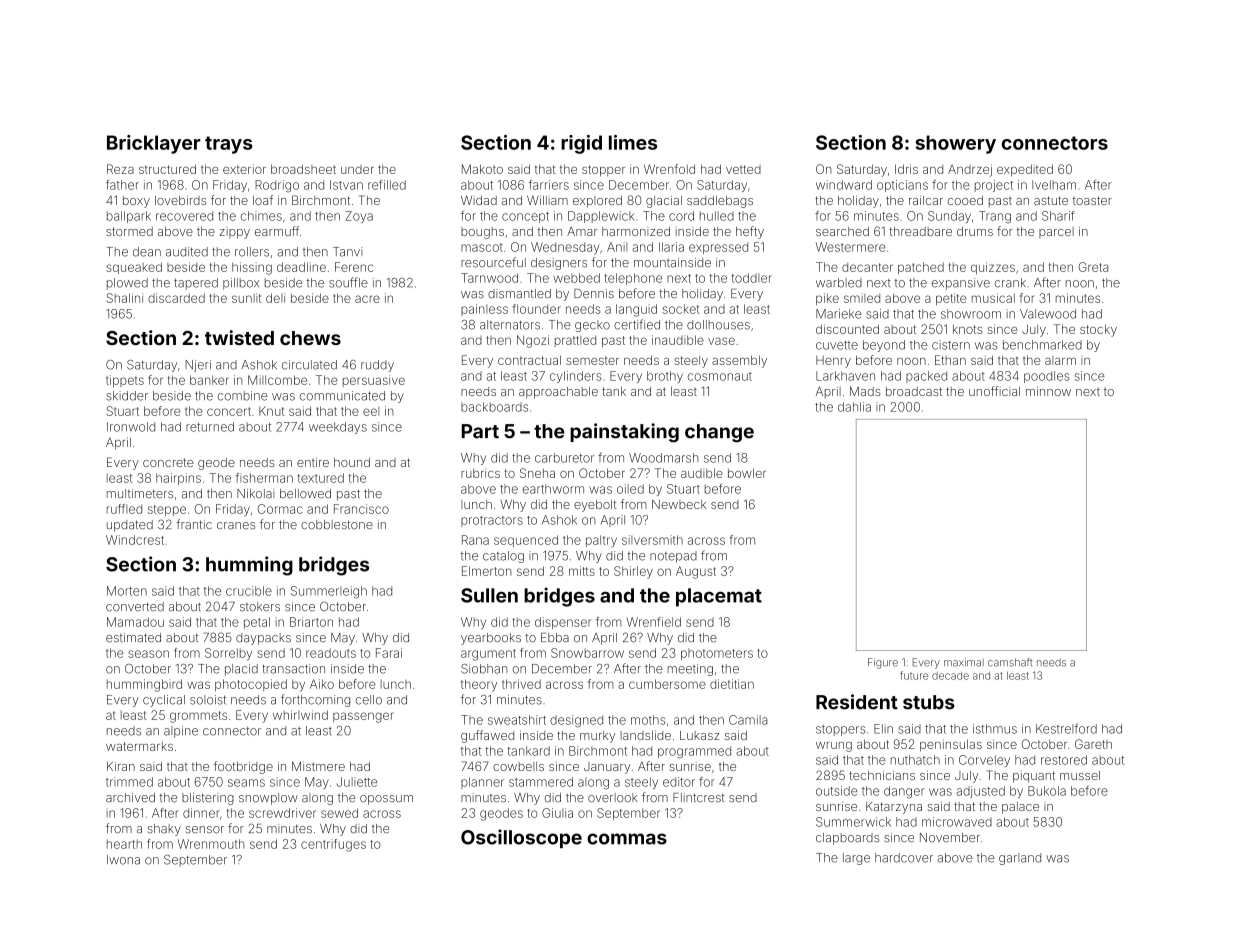  What do you see at coordinates (154, 144) in the screenshot?
I see `Bricklayer` at bounding box center [154, 144].
